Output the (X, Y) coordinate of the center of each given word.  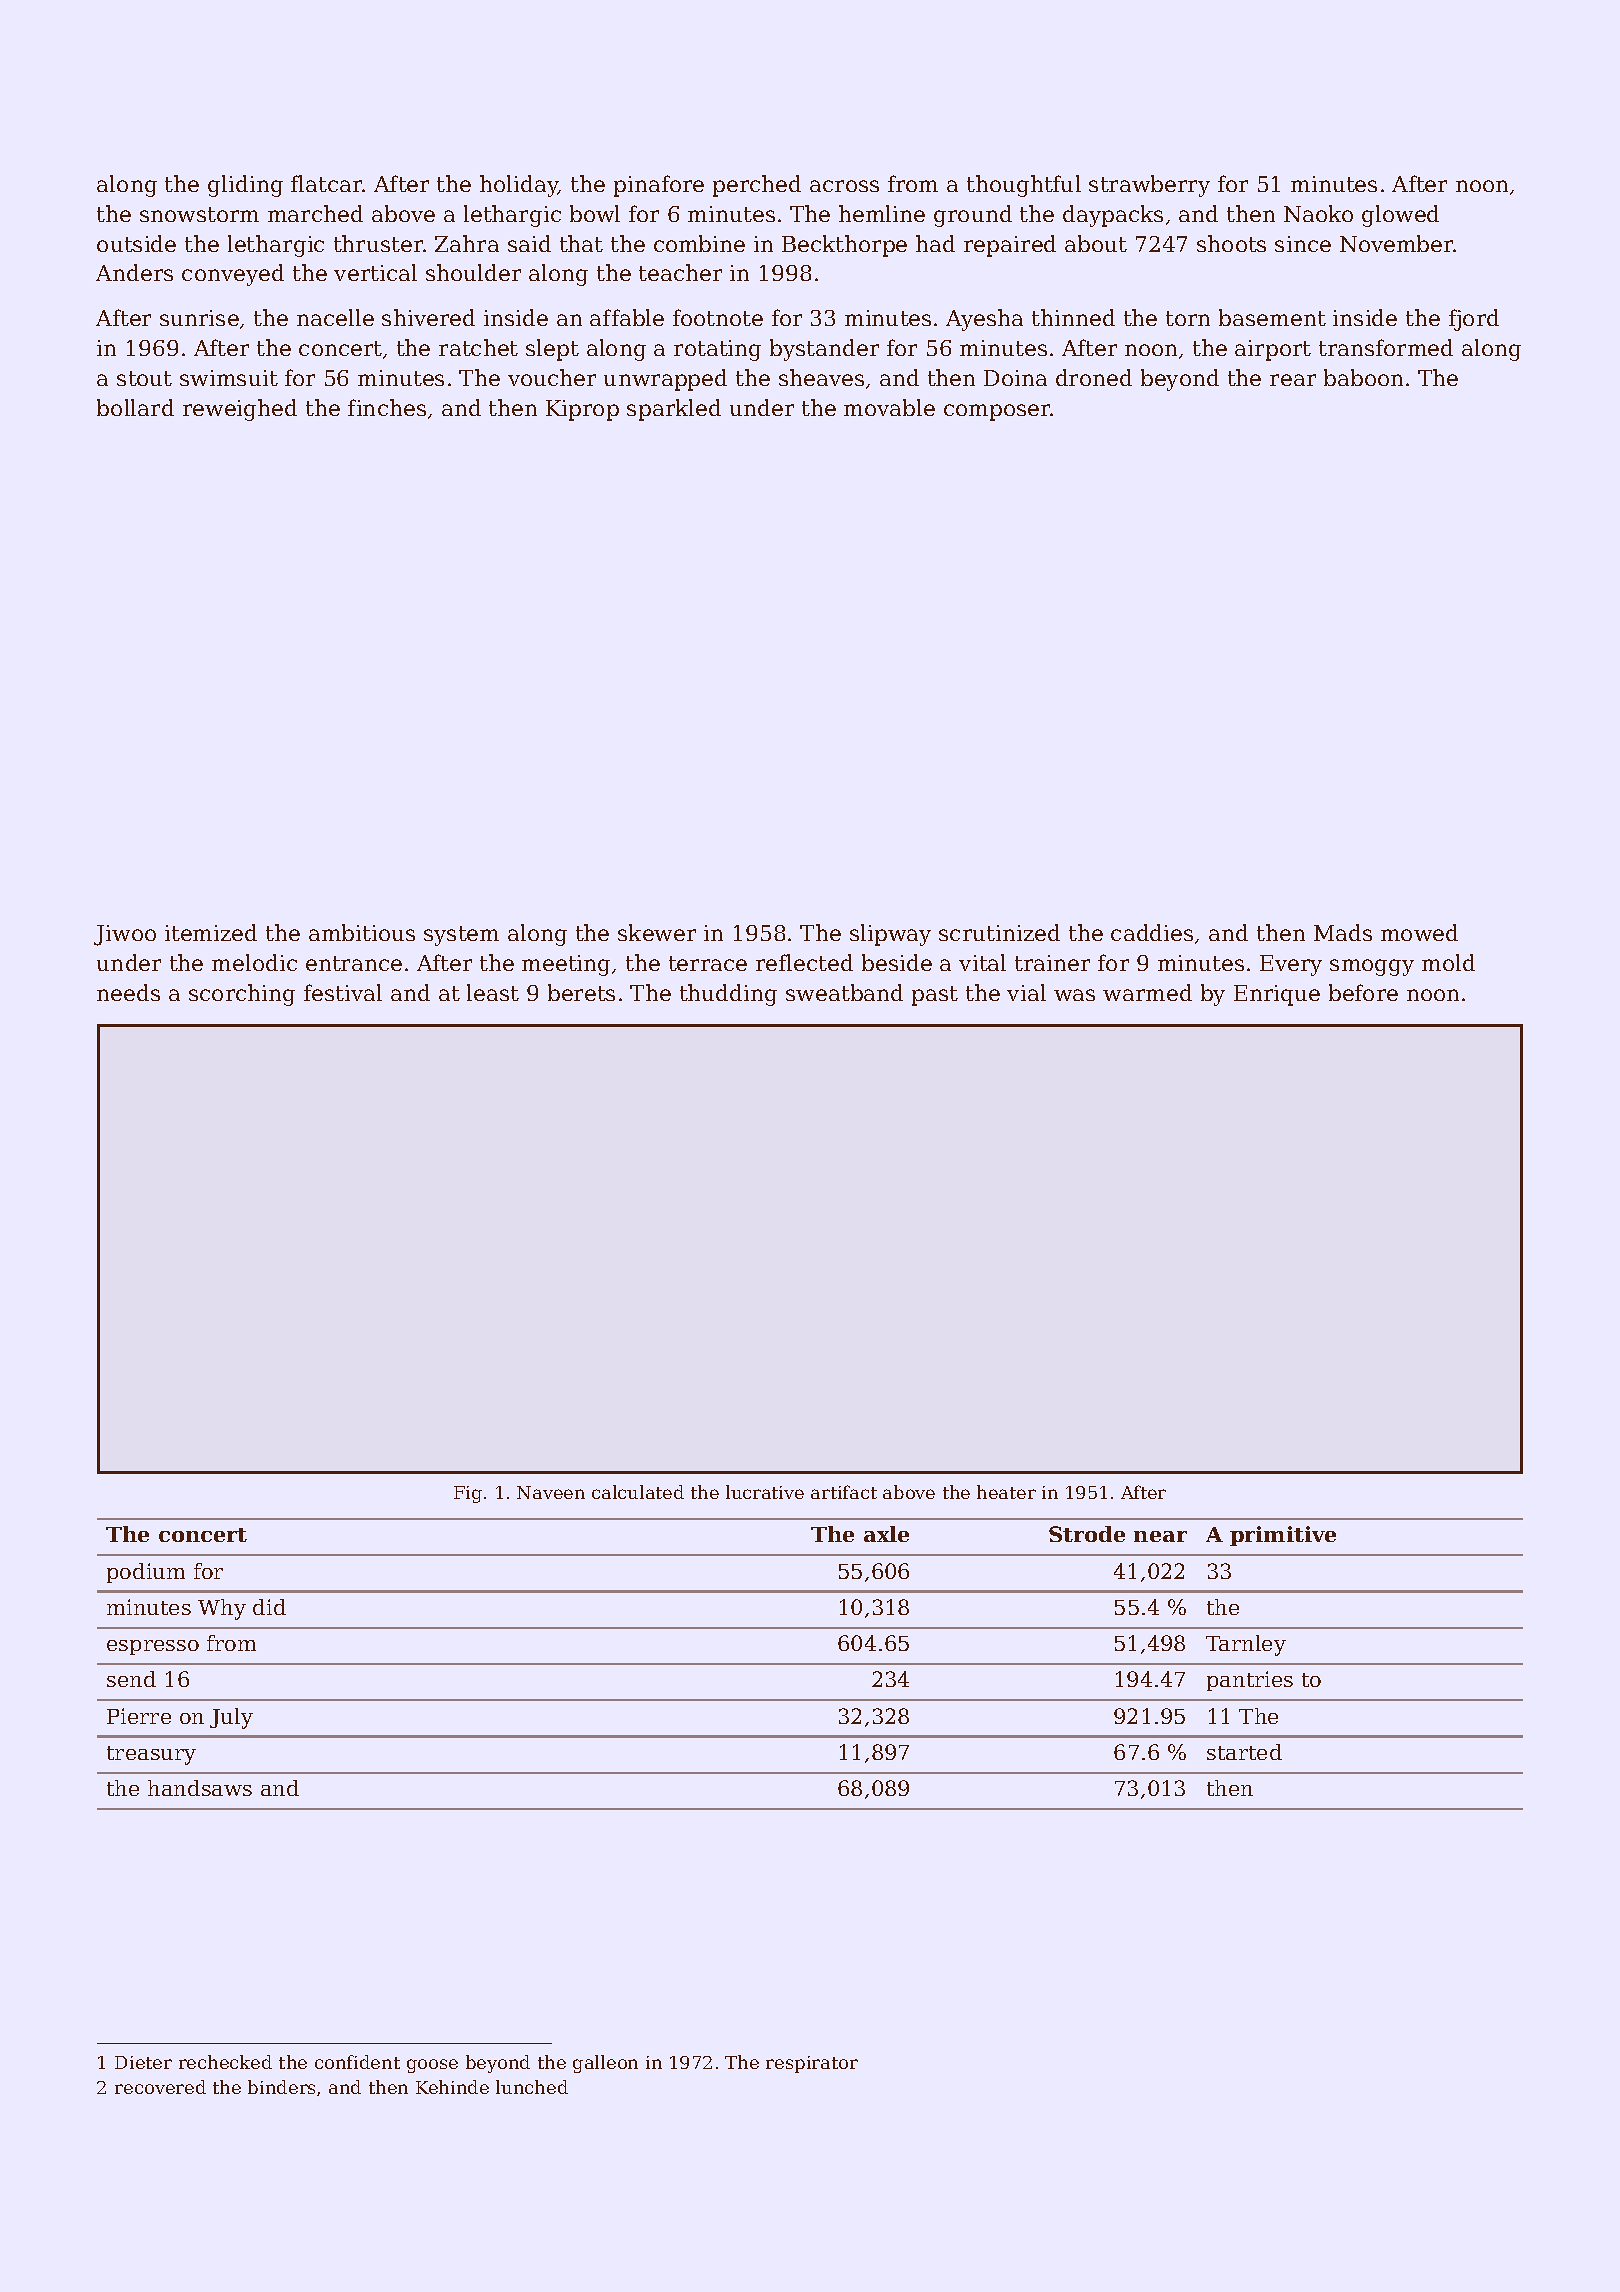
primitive (1283, 1536)
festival (343, 992)
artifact (844, 1492)
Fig (468, 1494)
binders (281, 2087)
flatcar (327, 183)
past (935, 996)
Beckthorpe (844, 246)
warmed (1147, 992)
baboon (1363, 377)
